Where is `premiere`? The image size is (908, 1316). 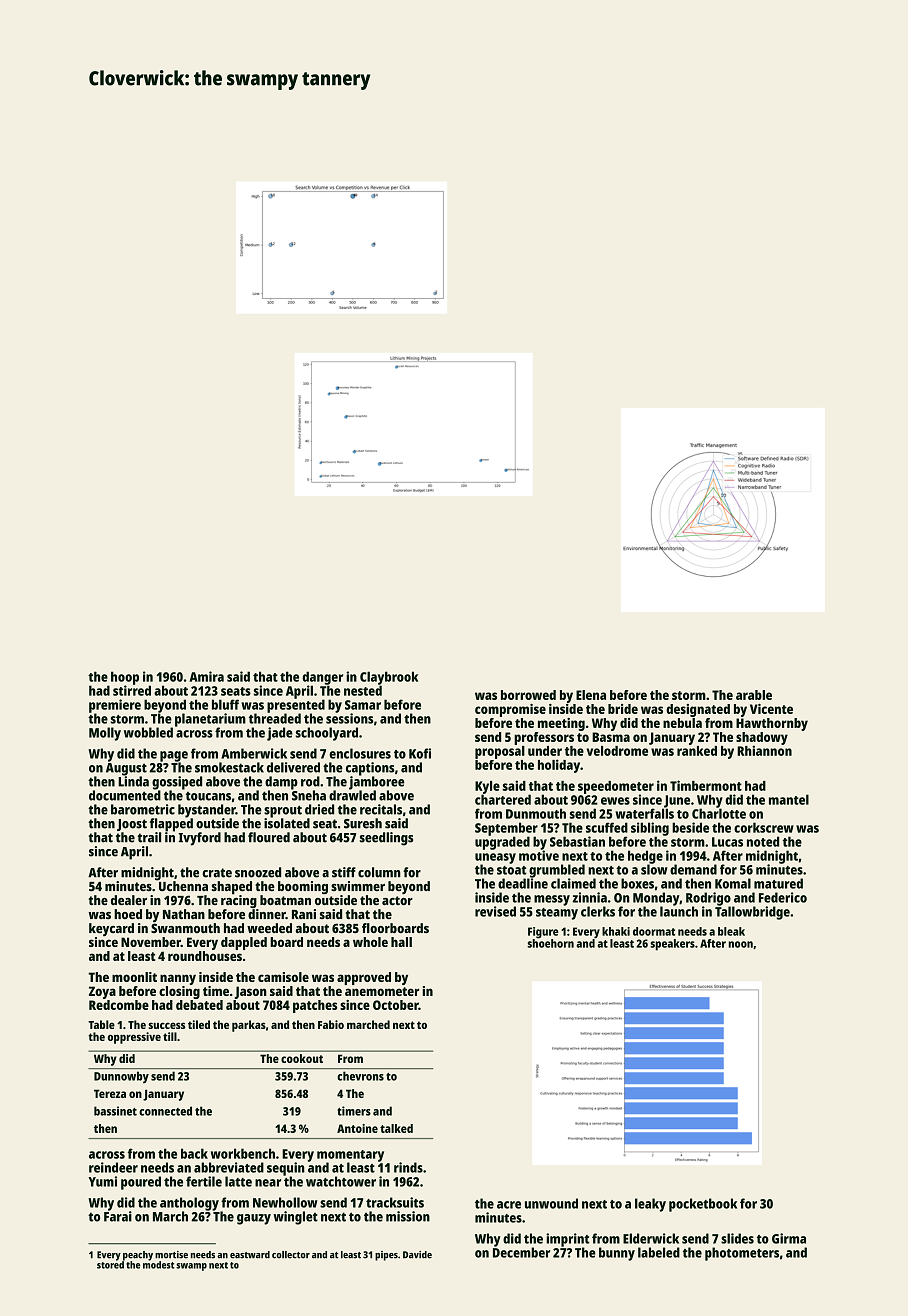 premiere is located at coordinates (115, 706).
